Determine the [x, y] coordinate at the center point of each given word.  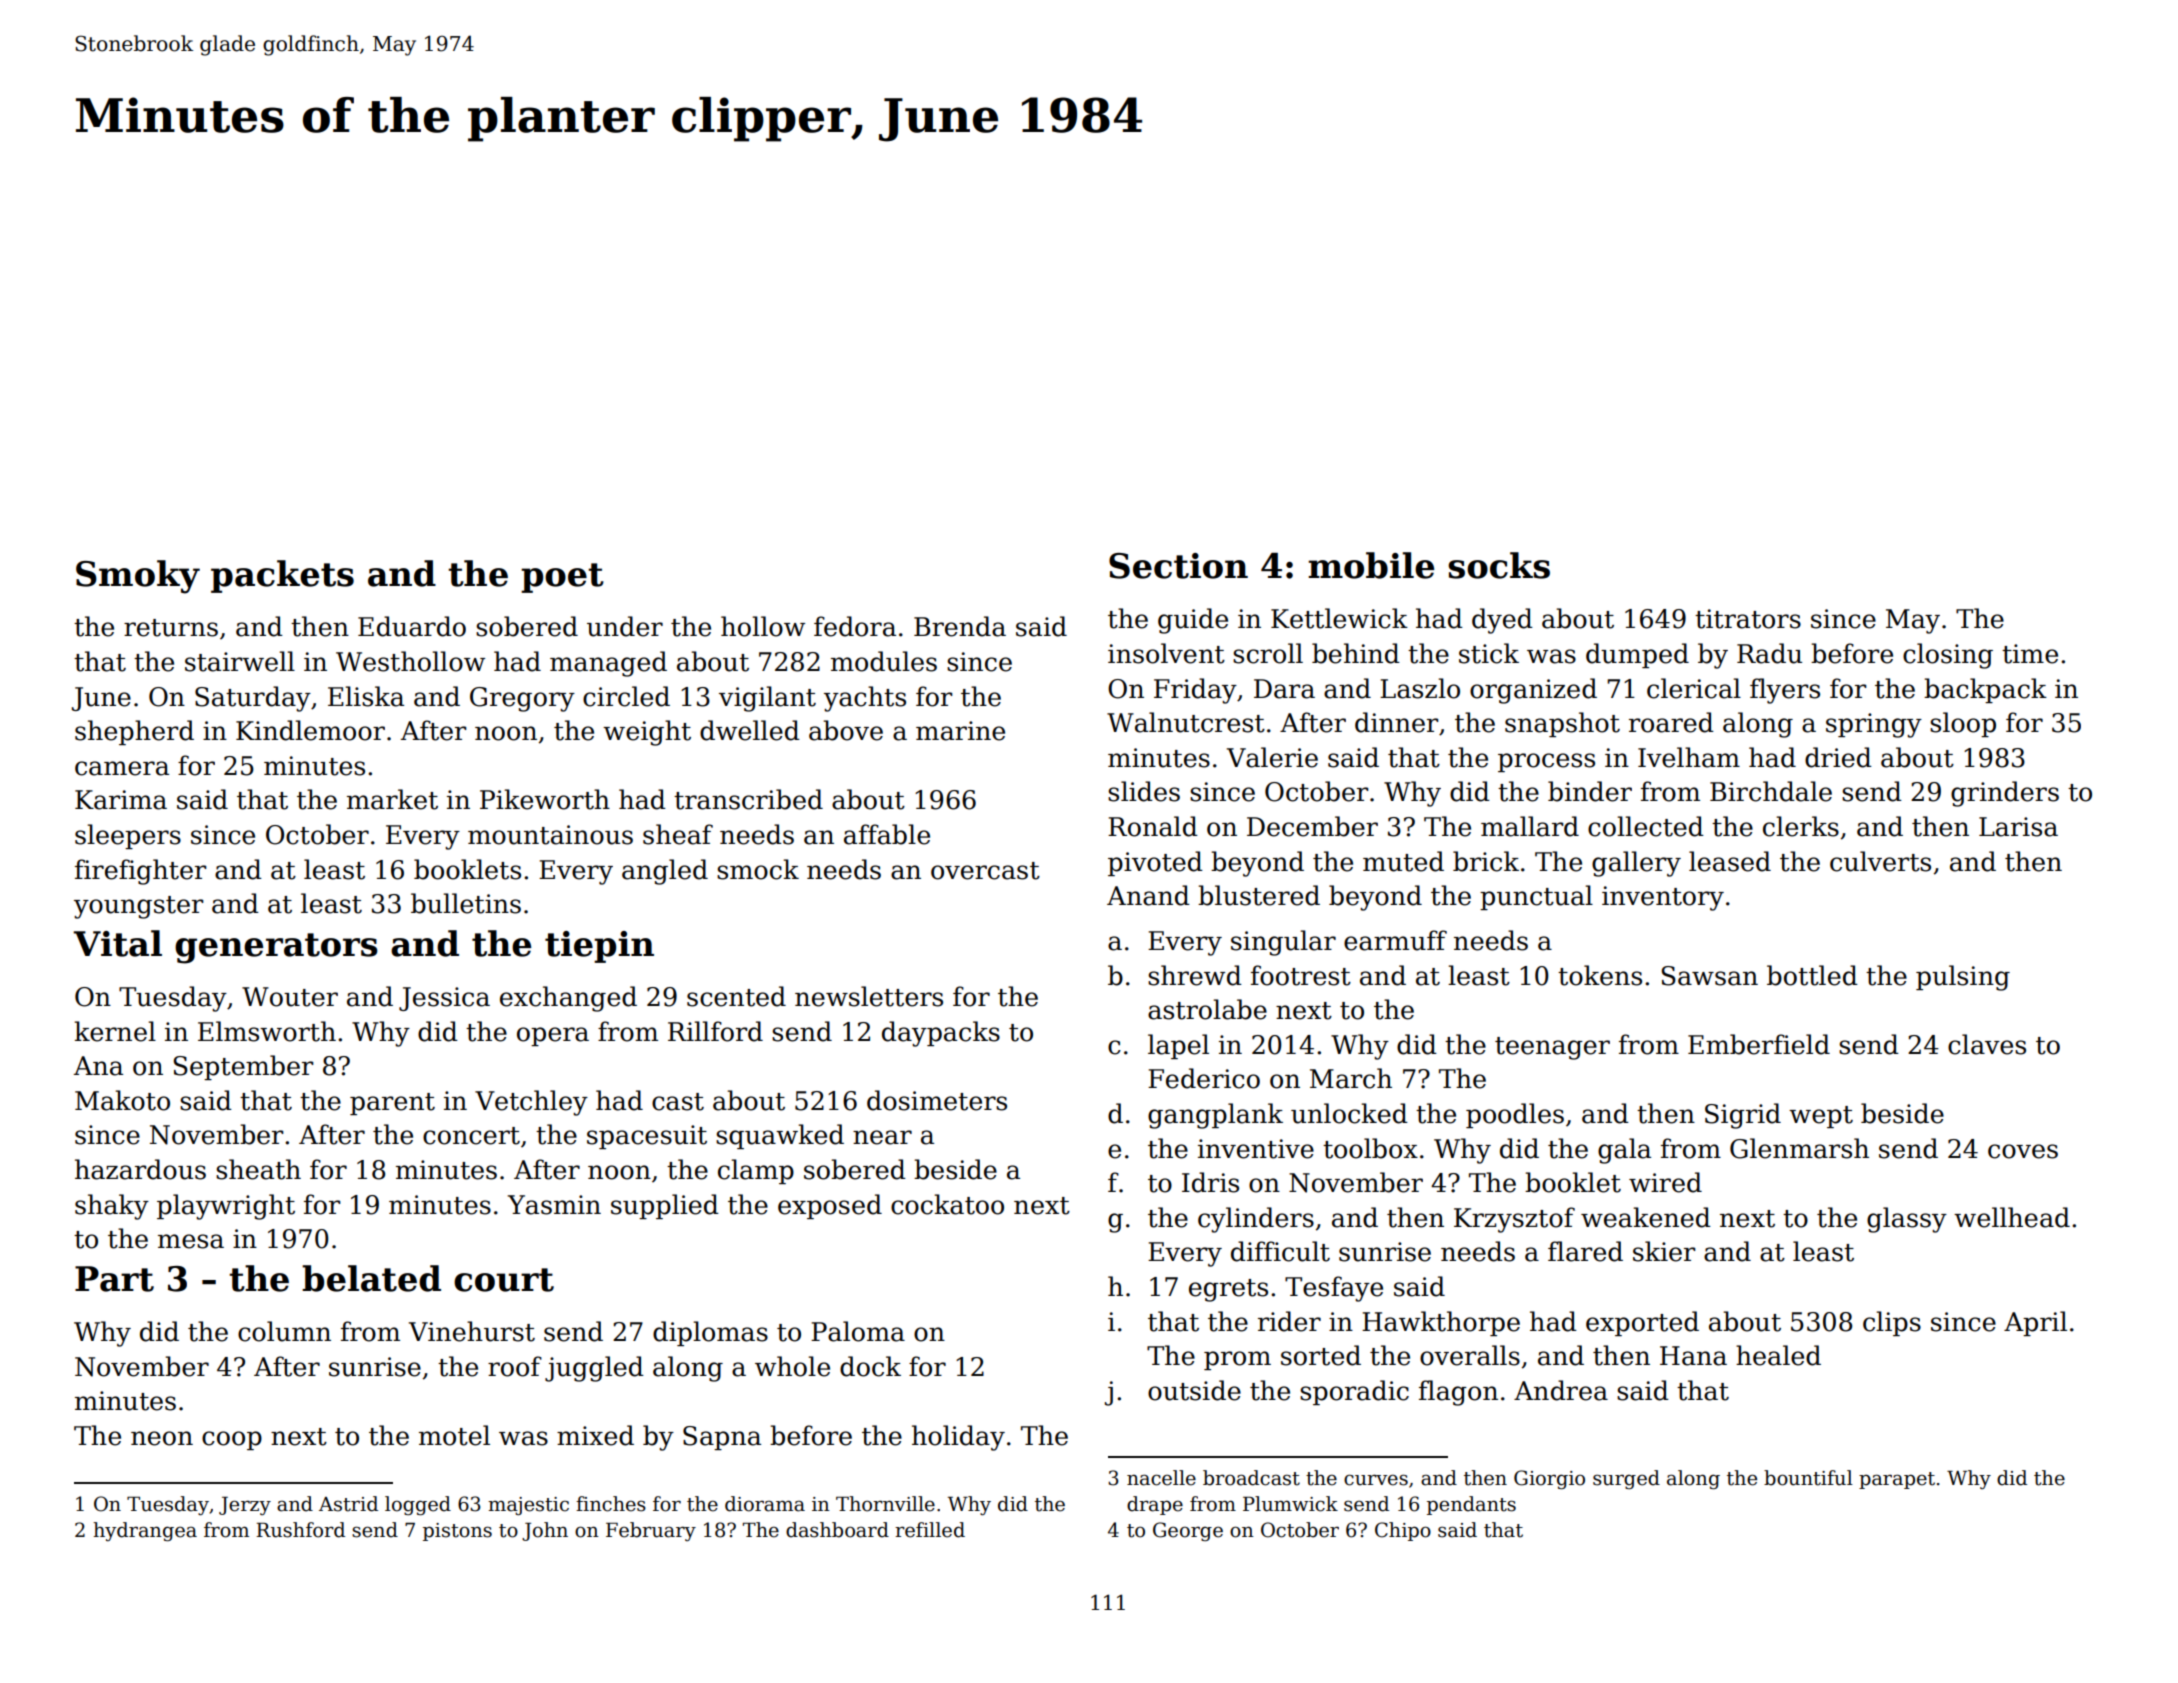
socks [1499, 565]
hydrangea [145, 1531]
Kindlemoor [310, 730]
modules [884, 661]
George [1188, 1531]
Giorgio [1549, 1479]
